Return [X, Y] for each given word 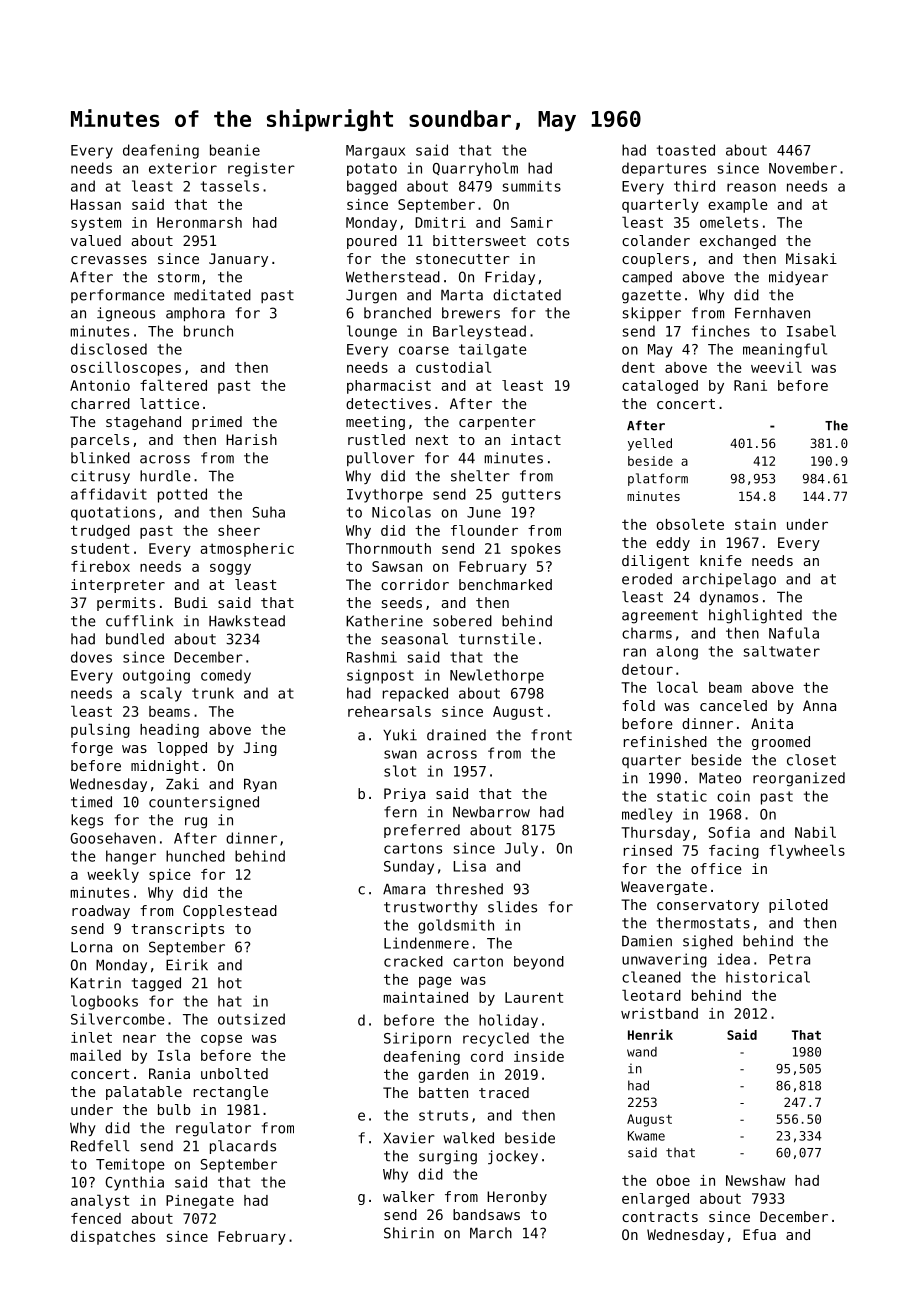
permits [126, 604]
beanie [235, 150]
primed [217, 423]
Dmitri [440, 222]
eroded [647, 579]
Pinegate [200, 1202]
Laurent [534, 997]
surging [448, 1157]
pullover [381, 459]
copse [221, 1040]
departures [664, 169]
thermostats [703, 923]
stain [755, 524]
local [677, 687]
